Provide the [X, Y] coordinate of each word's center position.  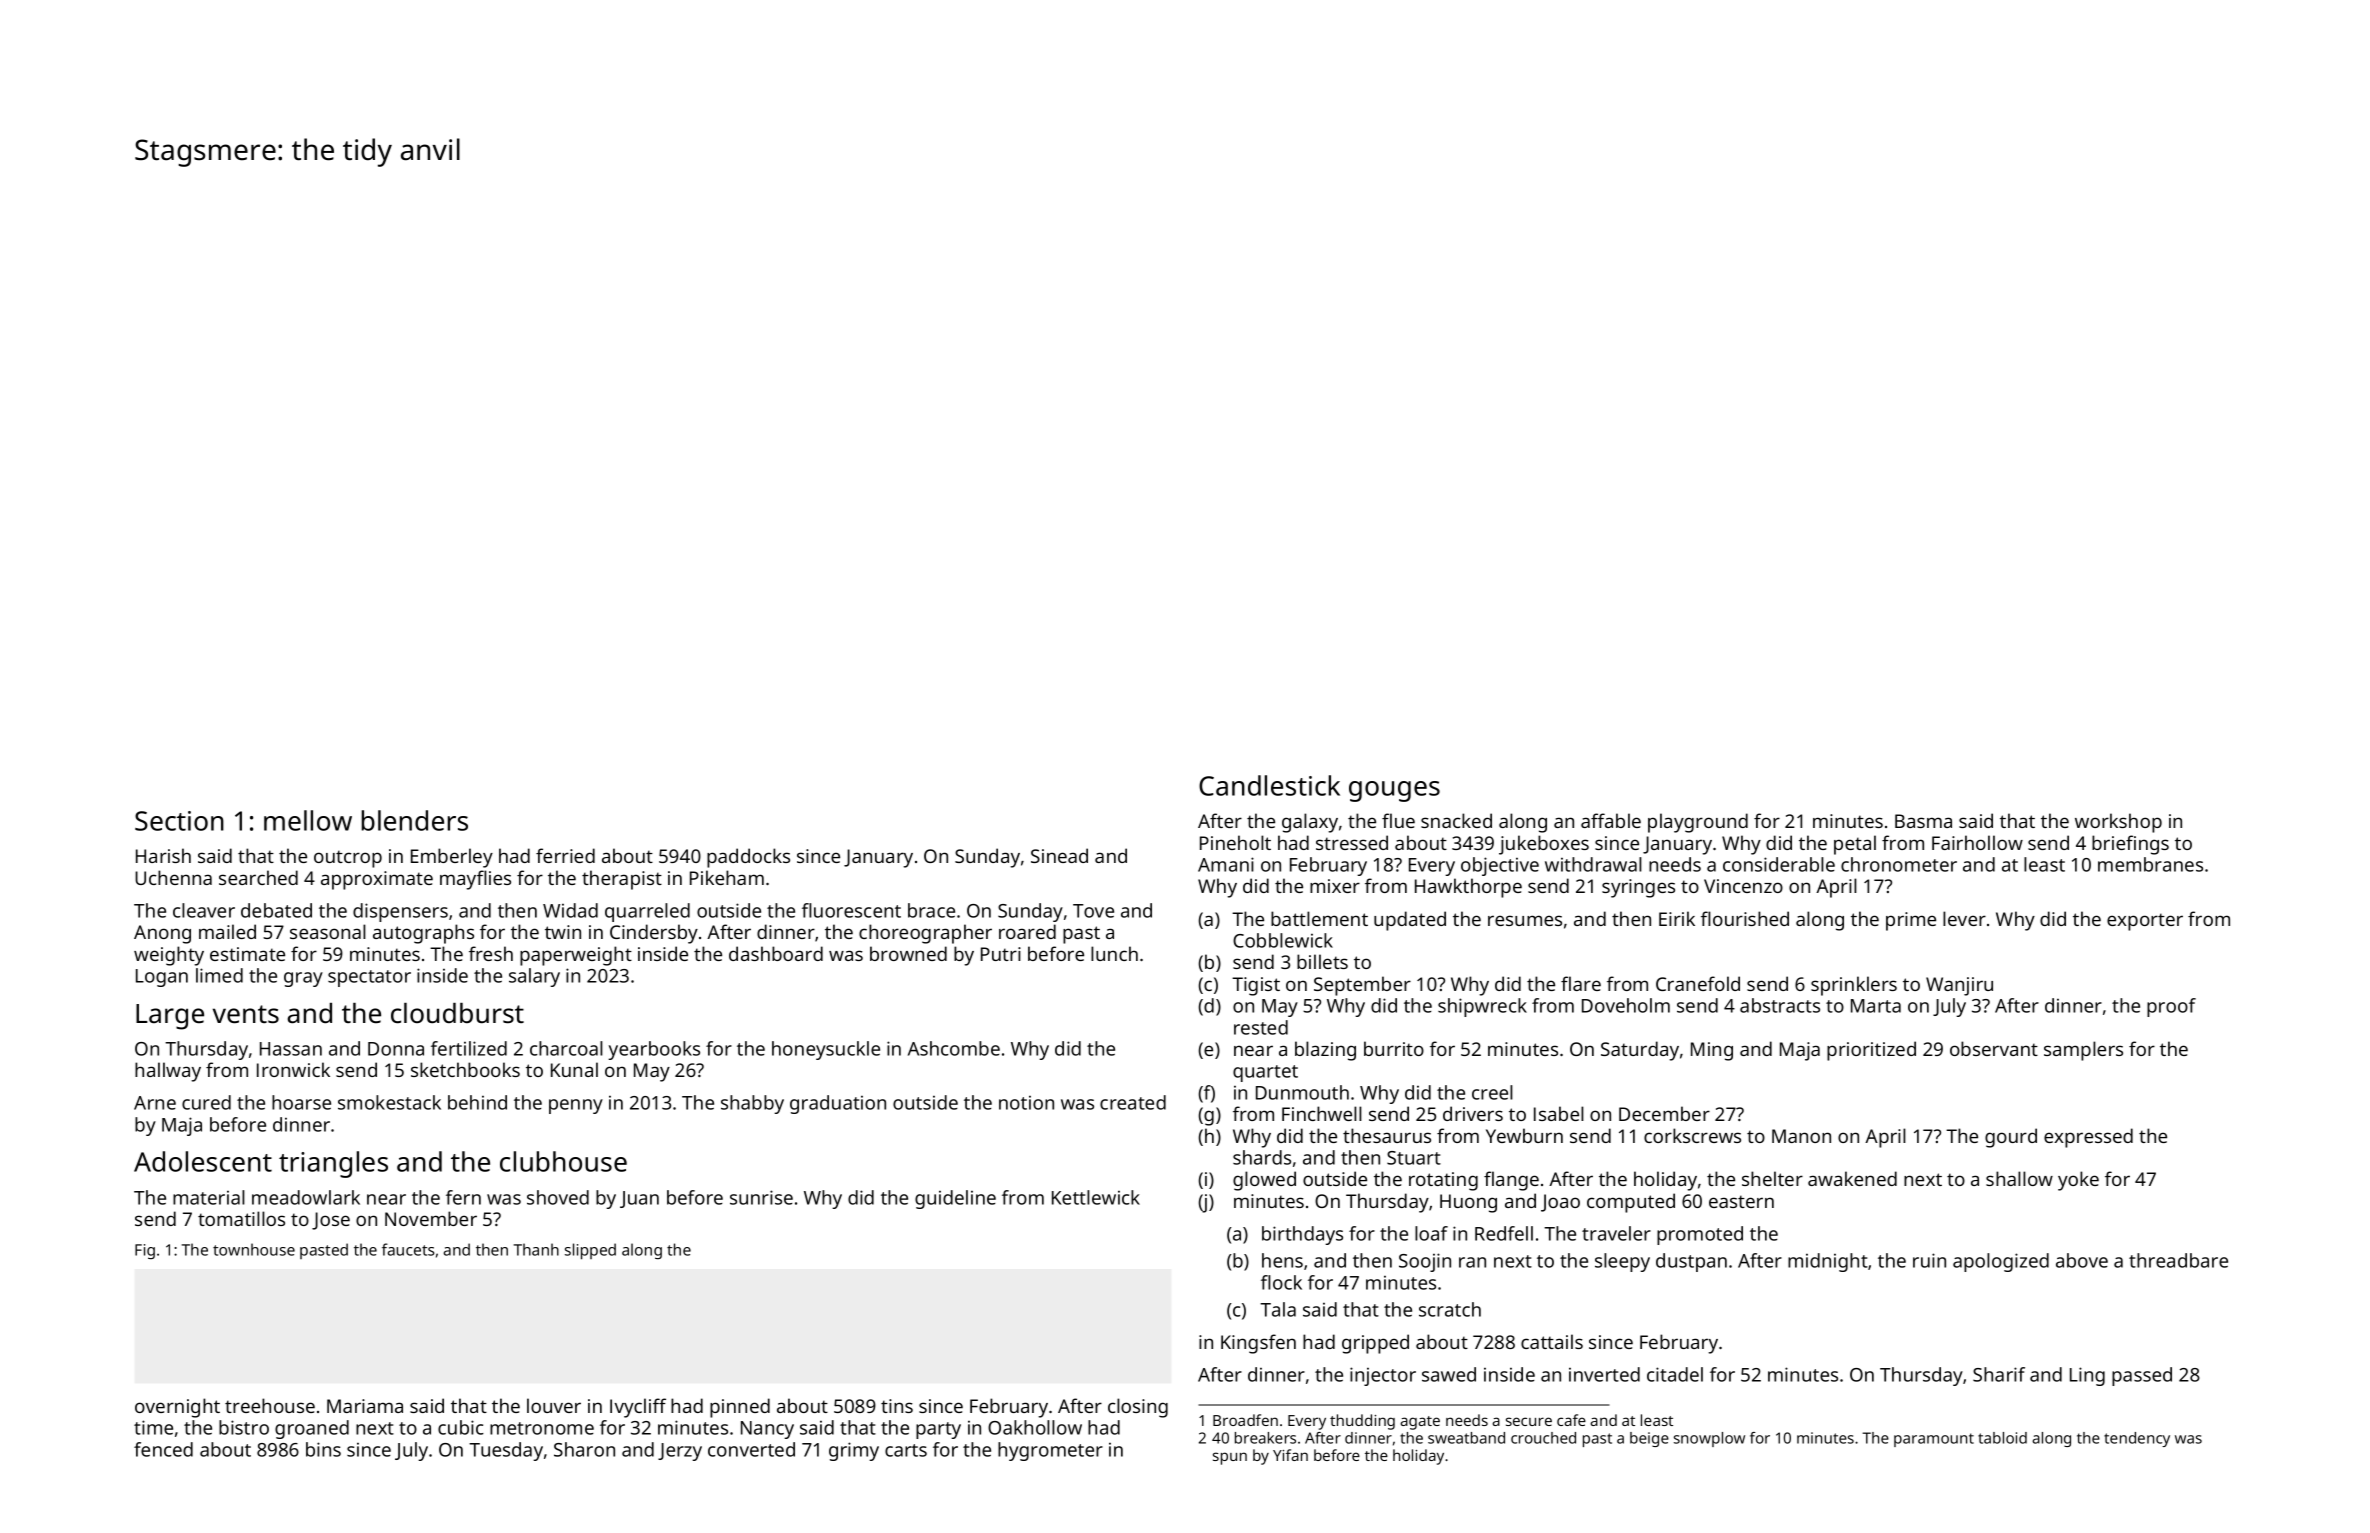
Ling [2087, 1376]
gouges [1394, 791]
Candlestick [1269, 785]
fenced [163, 1449]
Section [179, 821]
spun [1230, 1458]
